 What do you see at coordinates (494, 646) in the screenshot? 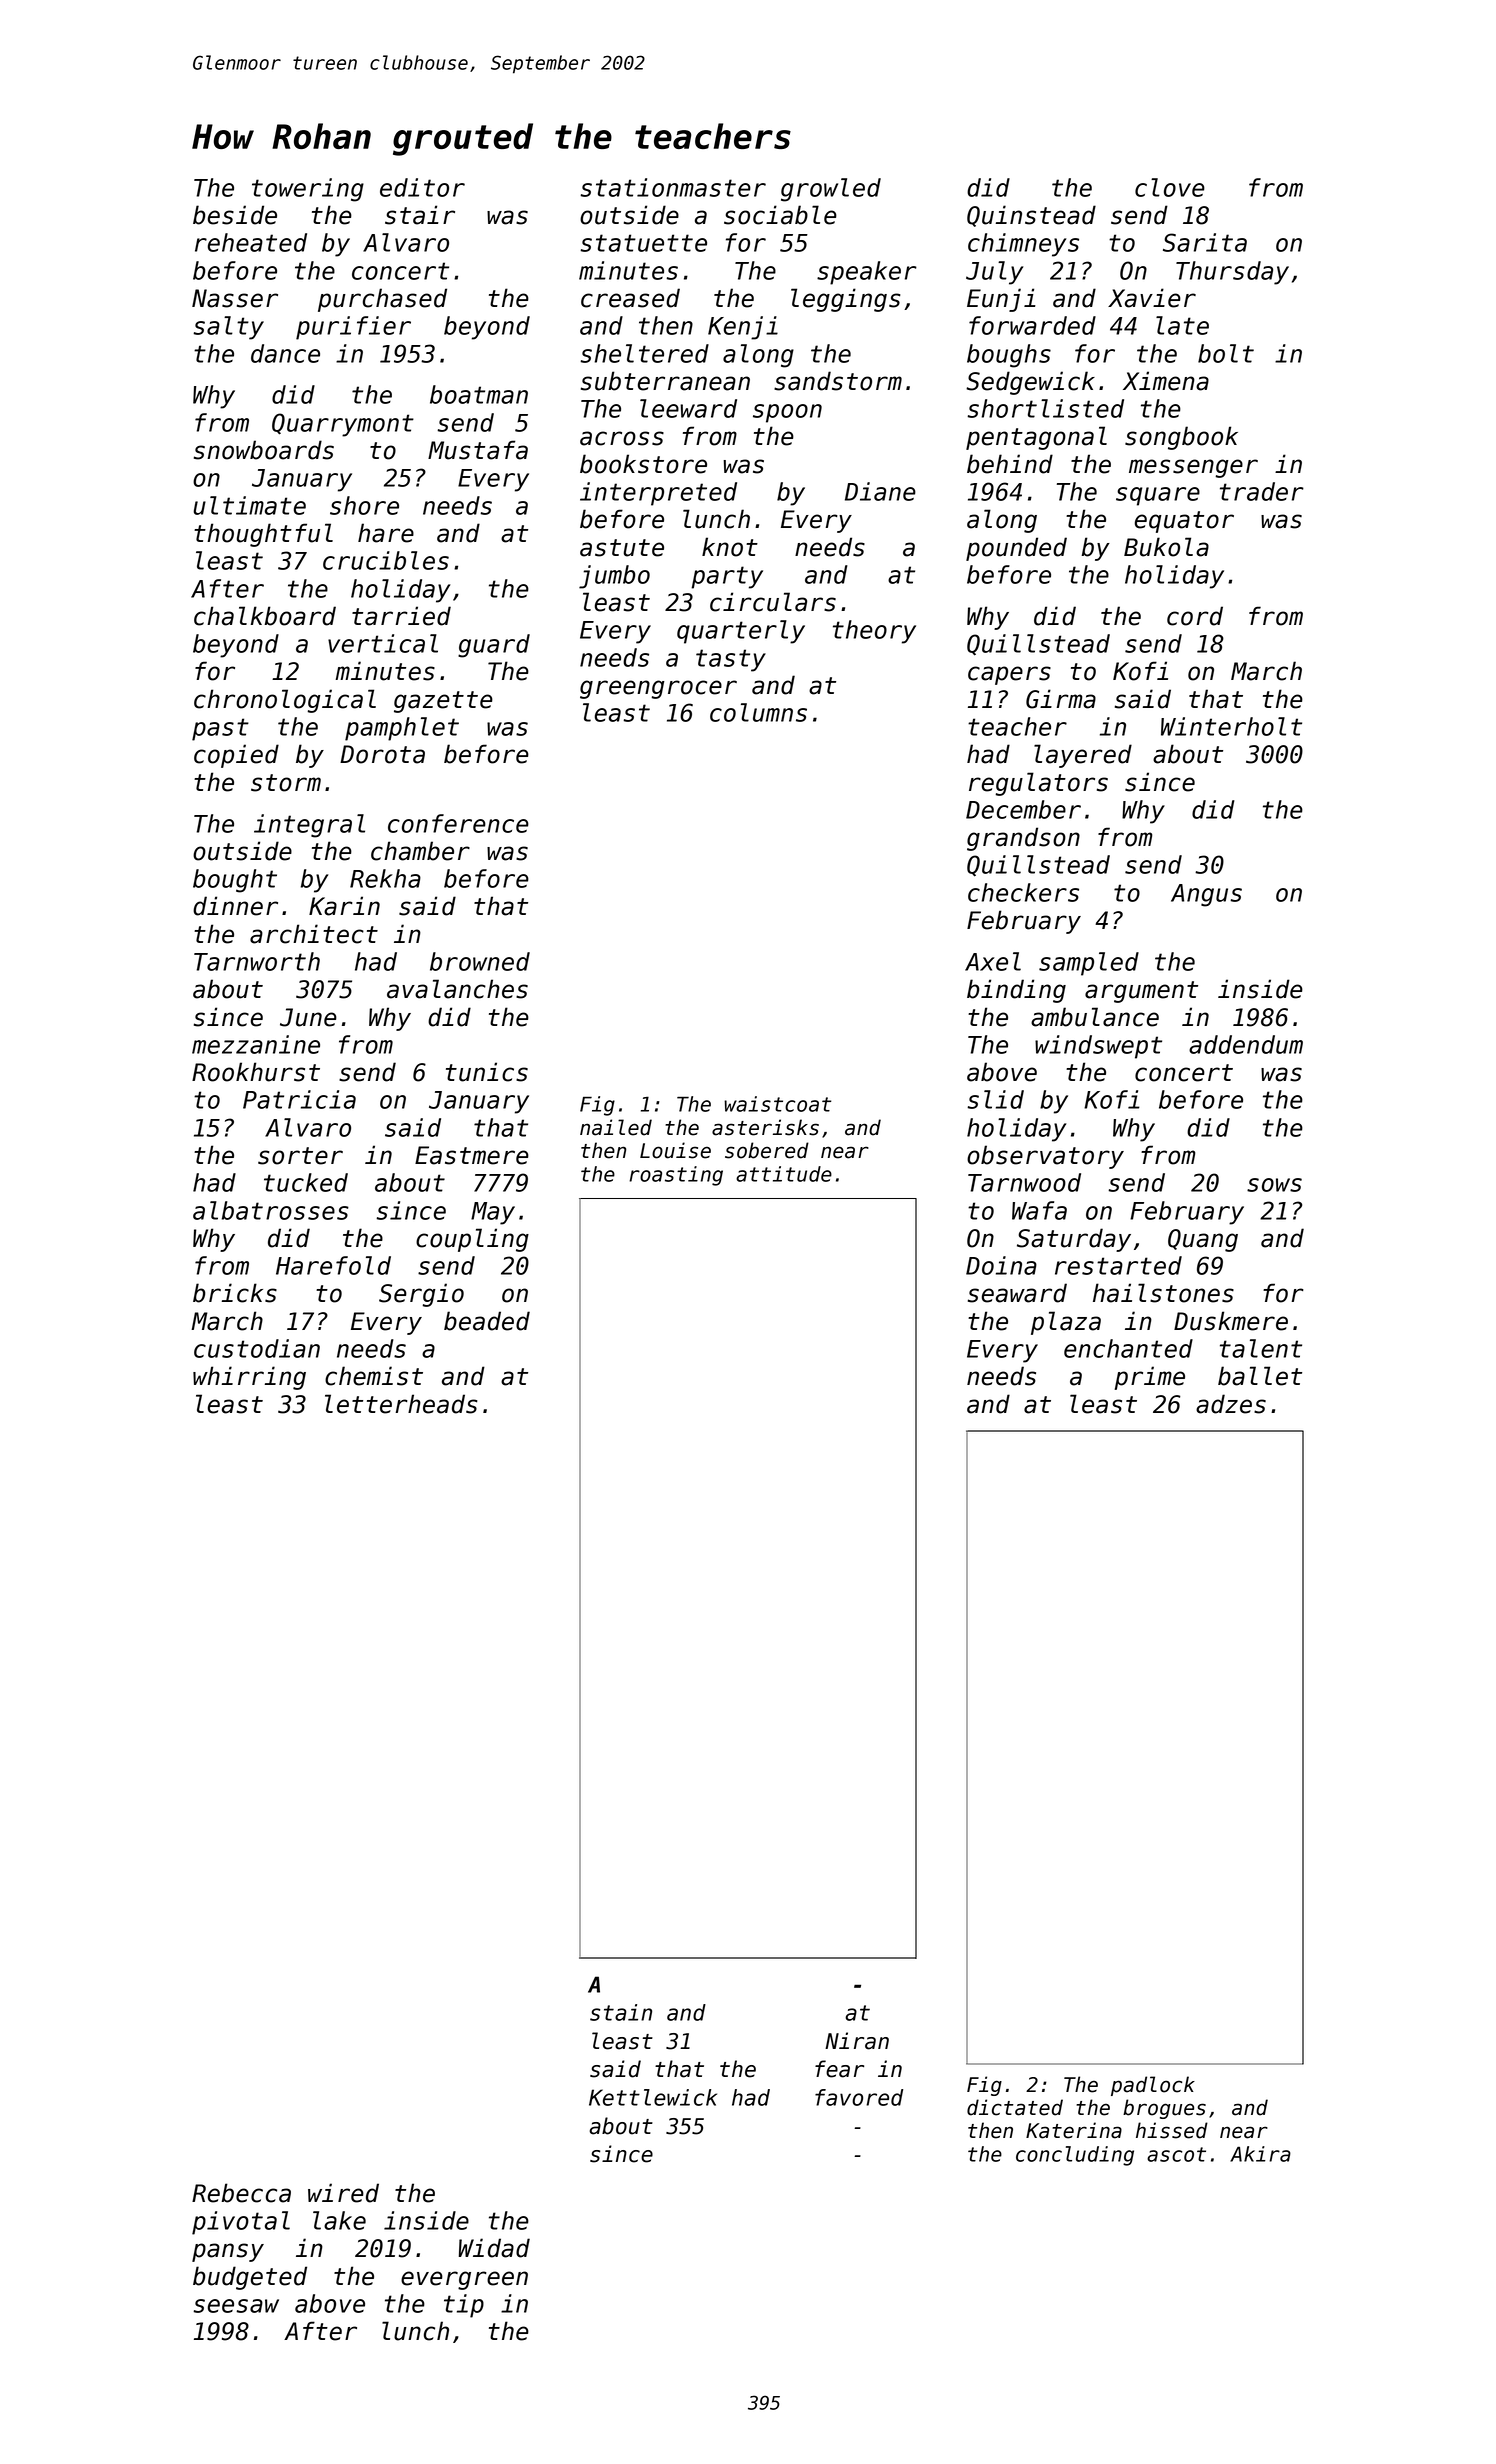
I see `guard` at bounding box center [494, 646].
